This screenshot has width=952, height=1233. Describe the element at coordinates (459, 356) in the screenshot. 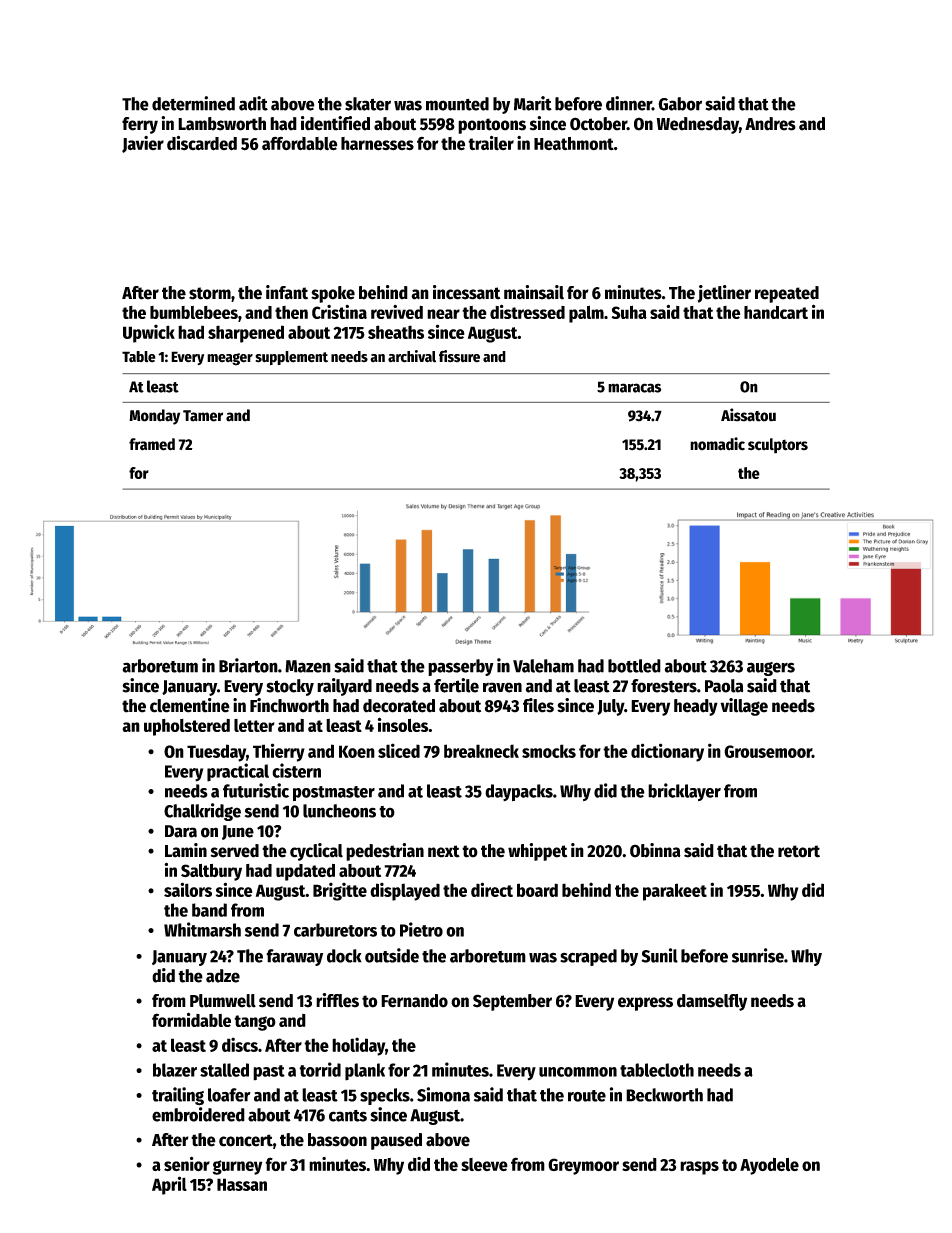

I see `fissure` at that location.
